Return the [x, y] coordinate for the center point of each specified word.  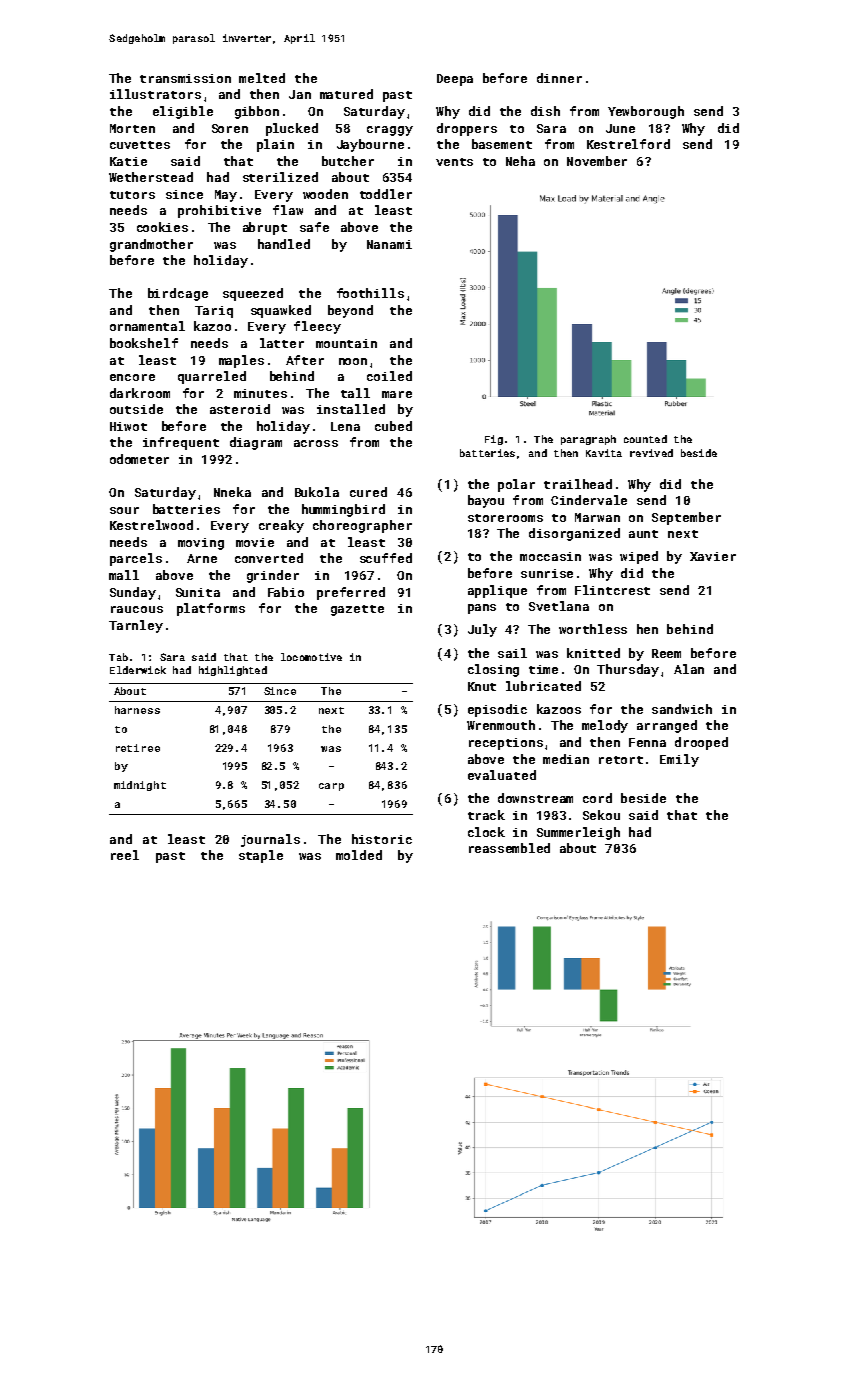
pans [482, 609]
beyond [350, 311]
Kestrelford [628, 144]
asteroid [240, 409]
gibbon [257, 112]
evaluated [502, 775]
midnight [140, 786]
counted [645, 439]
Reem [666, 653]
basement [502, 144]
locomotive [311, 657]
